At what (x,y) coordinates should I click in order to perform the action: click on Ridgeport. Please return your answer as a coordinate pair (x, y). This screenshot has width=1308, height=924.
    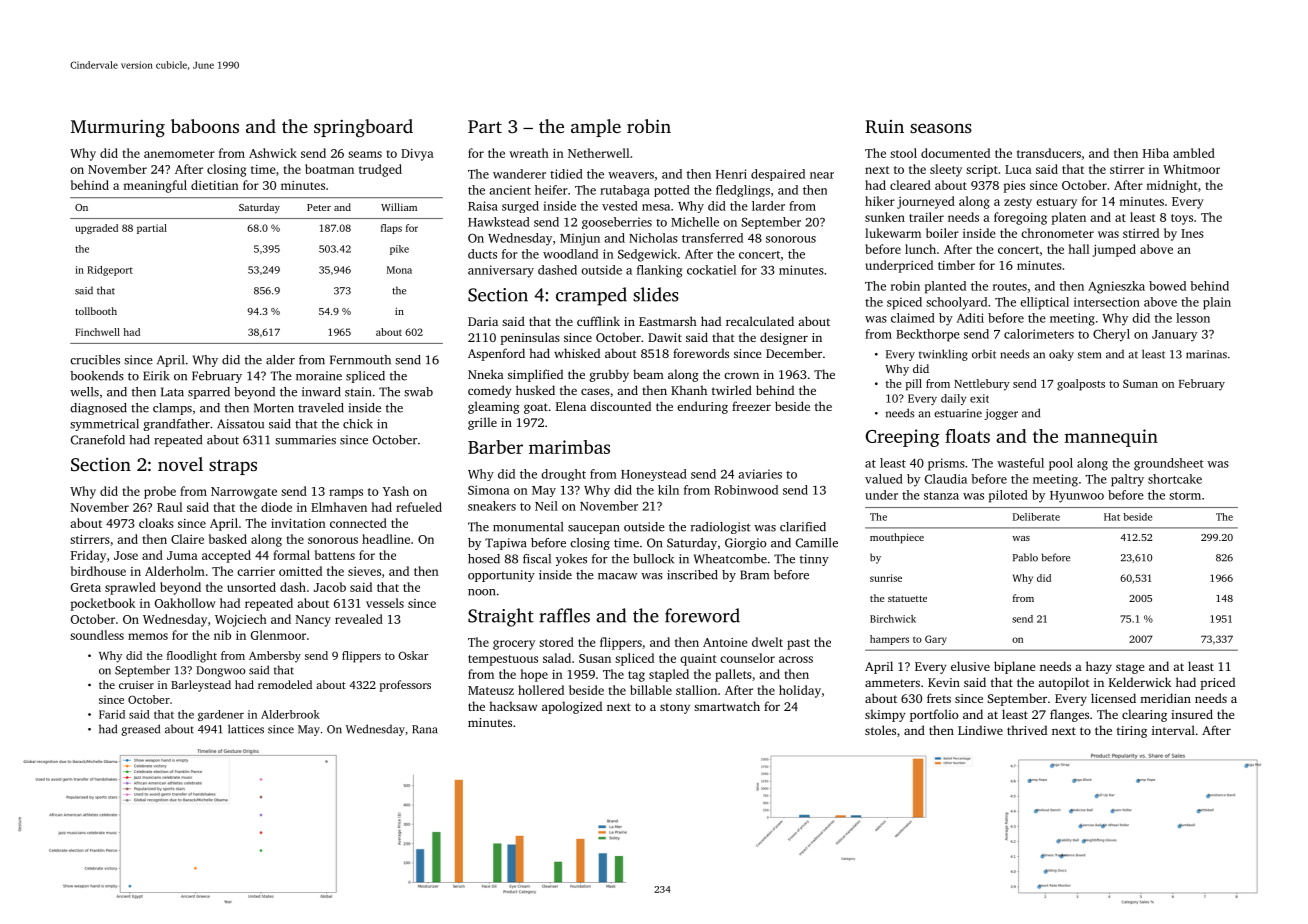
    Looking at the image, I should click on (110, 271).
